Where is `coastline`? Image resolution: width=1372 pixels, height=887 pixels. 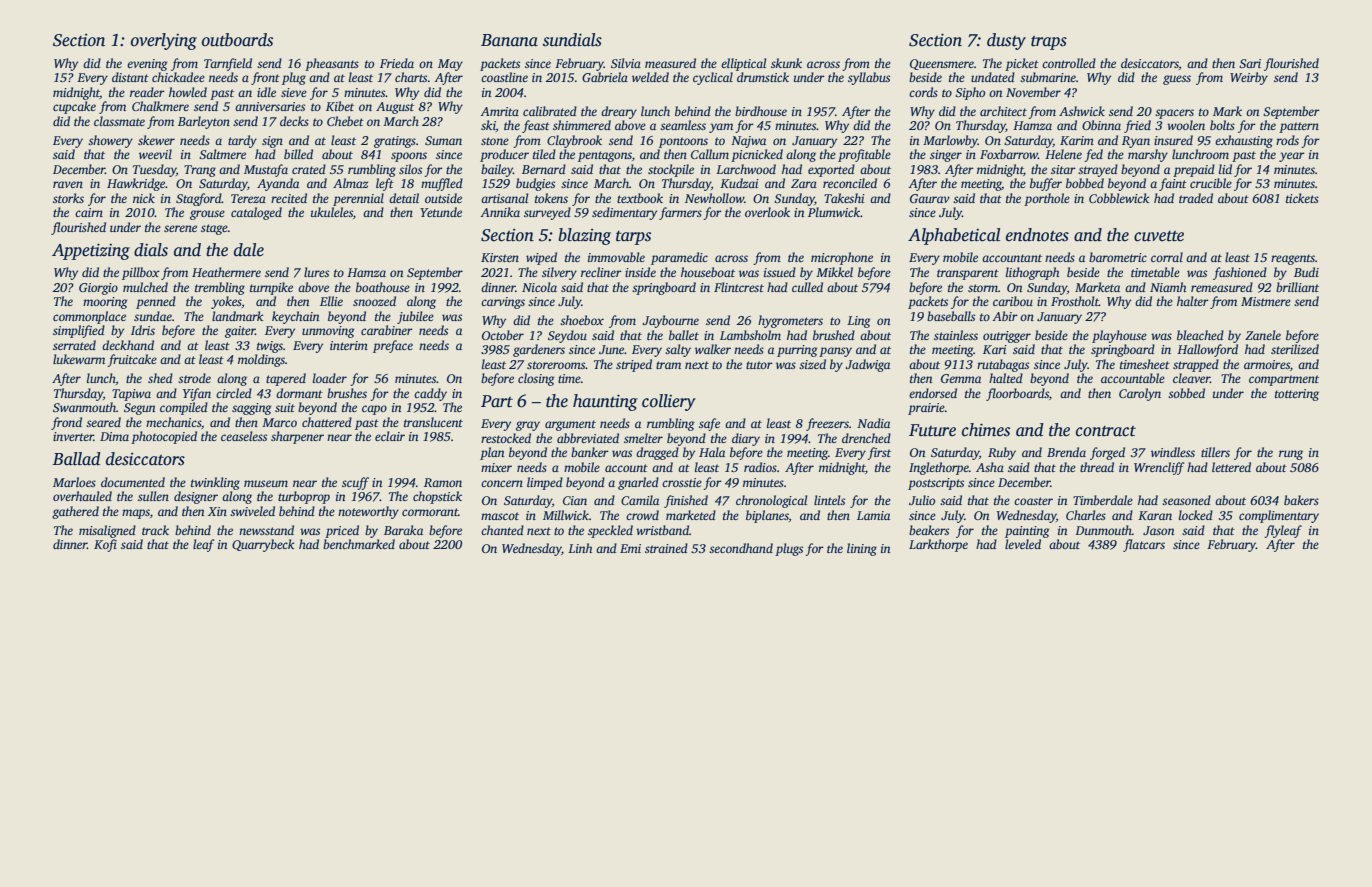
coastline is located at coordinates (504, 77).
